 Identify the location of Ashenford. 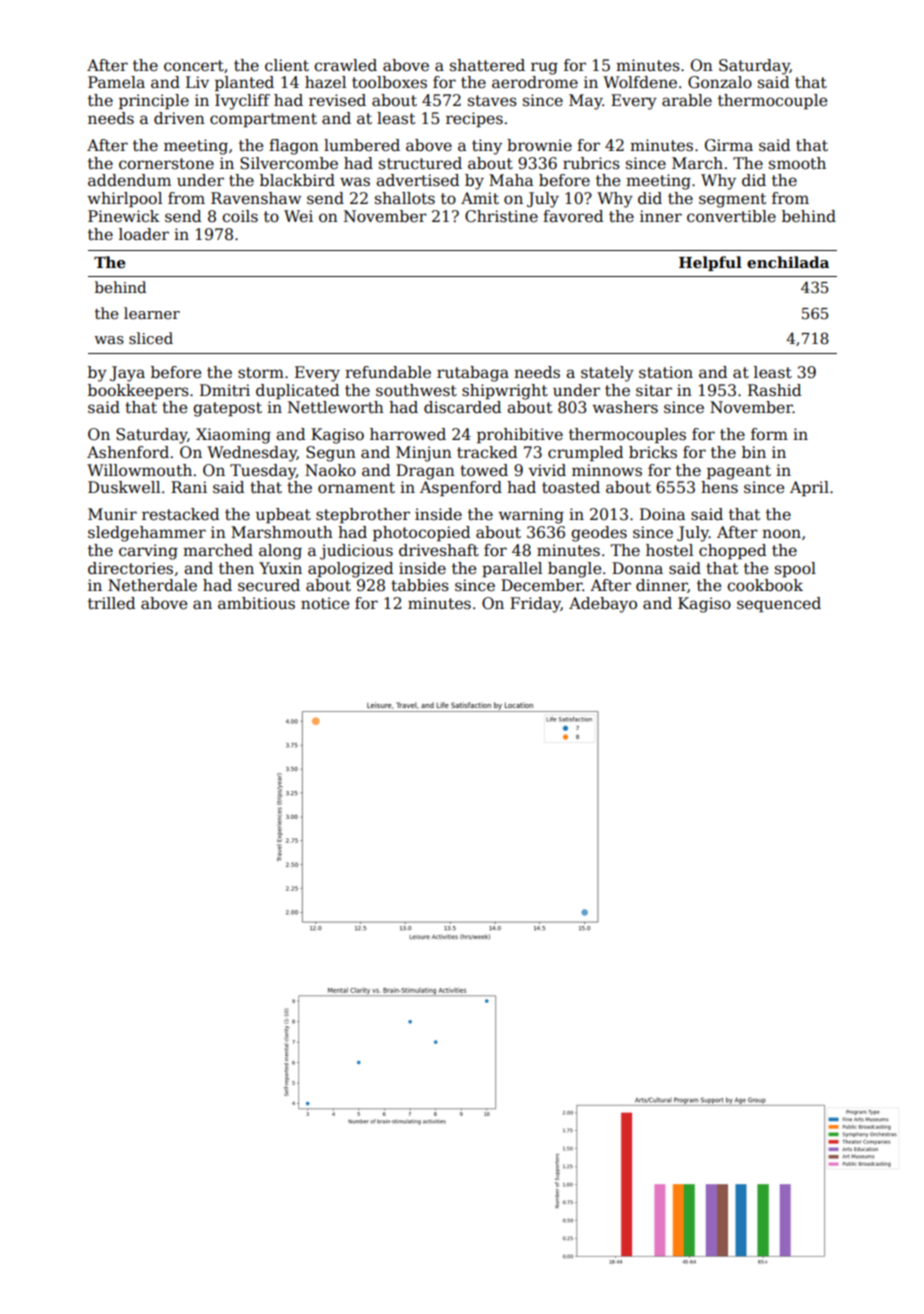
(128, 452).
